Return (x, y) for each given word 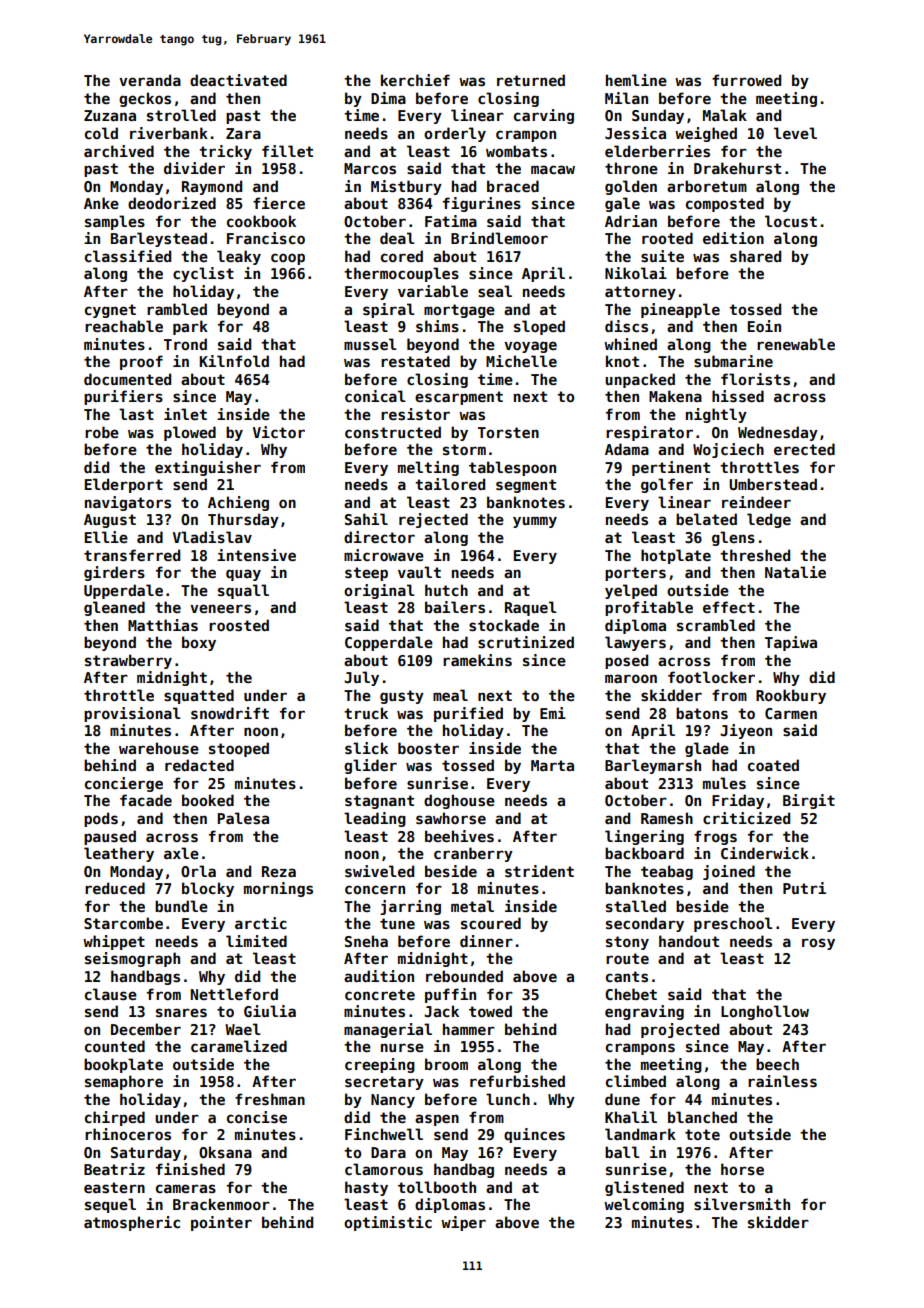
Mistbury (406, 187)
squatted (199, 696)
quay (243, 575)
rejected (433, 520)
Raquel (531, 608)
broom (446, 1064)
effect (729, 607)
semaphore (124, 1082)
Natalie (795, 572)
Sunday (658, 116)
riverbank (169, 133)
